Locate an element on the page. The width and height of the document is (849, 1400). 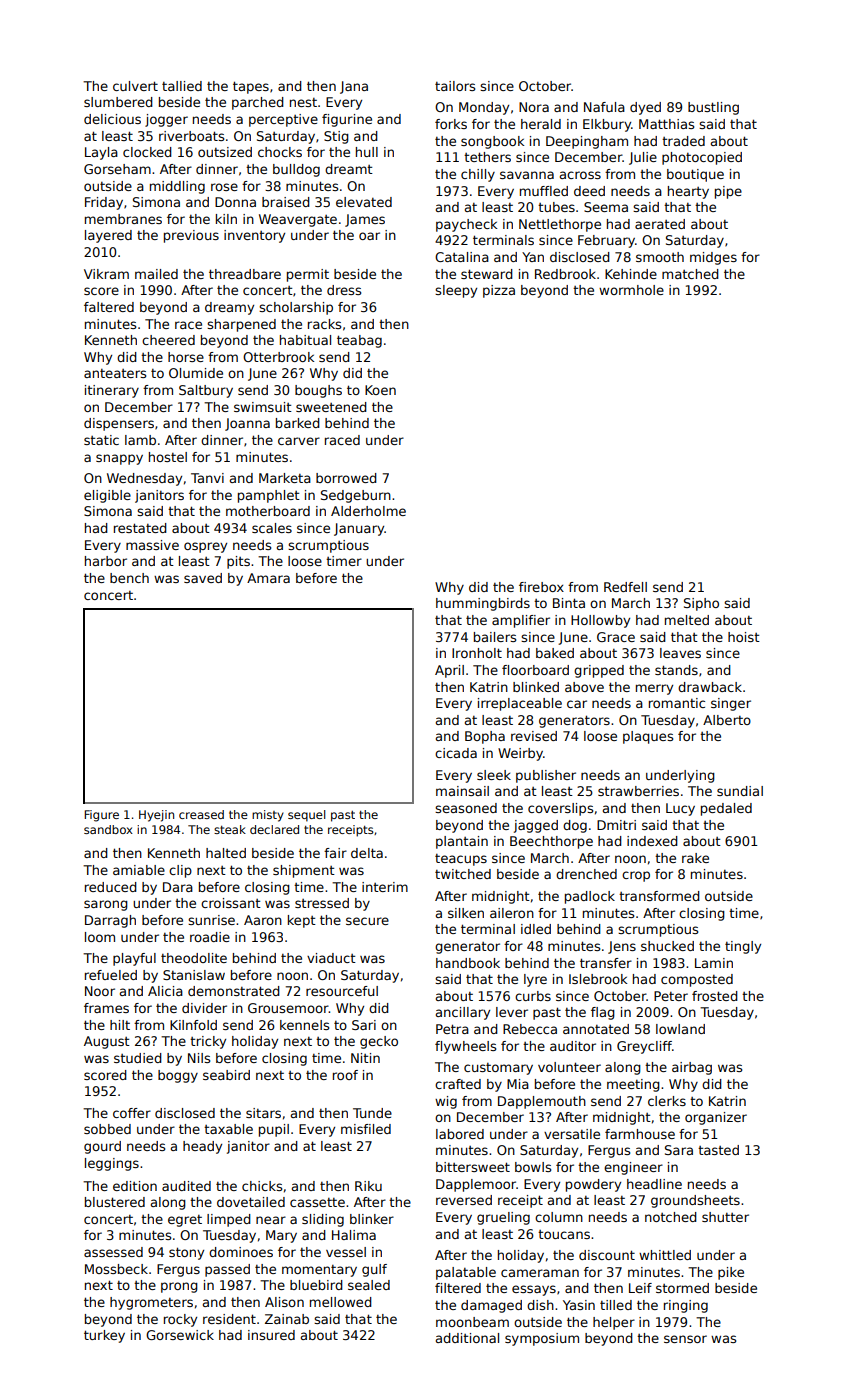
grueling is located at coordinates (503, 1218).
